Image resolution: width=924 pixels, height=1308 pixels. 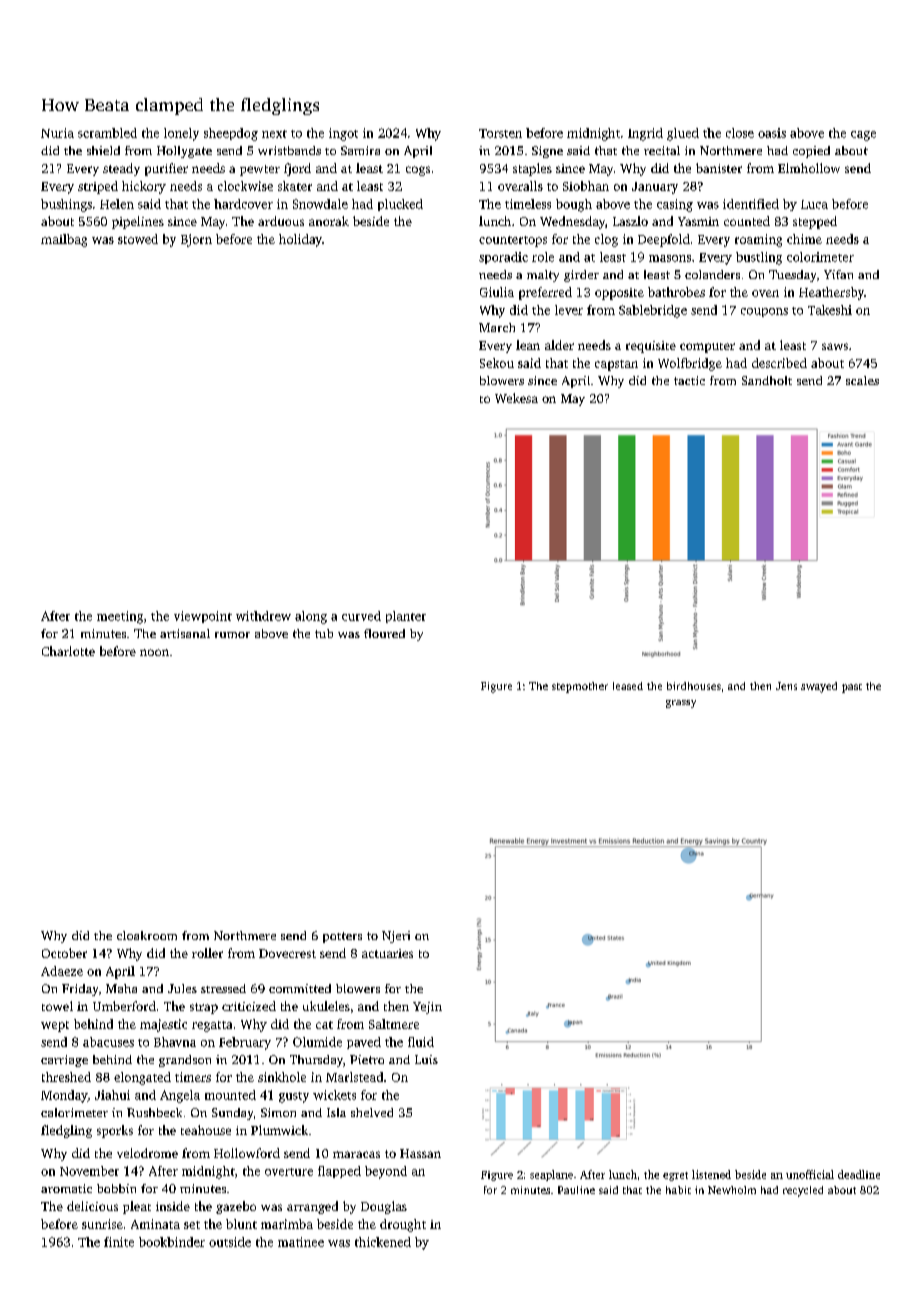 What do you see at coordinates (230, 1242) in the document?
I see `outside` at bounding box center [230, 1242].
